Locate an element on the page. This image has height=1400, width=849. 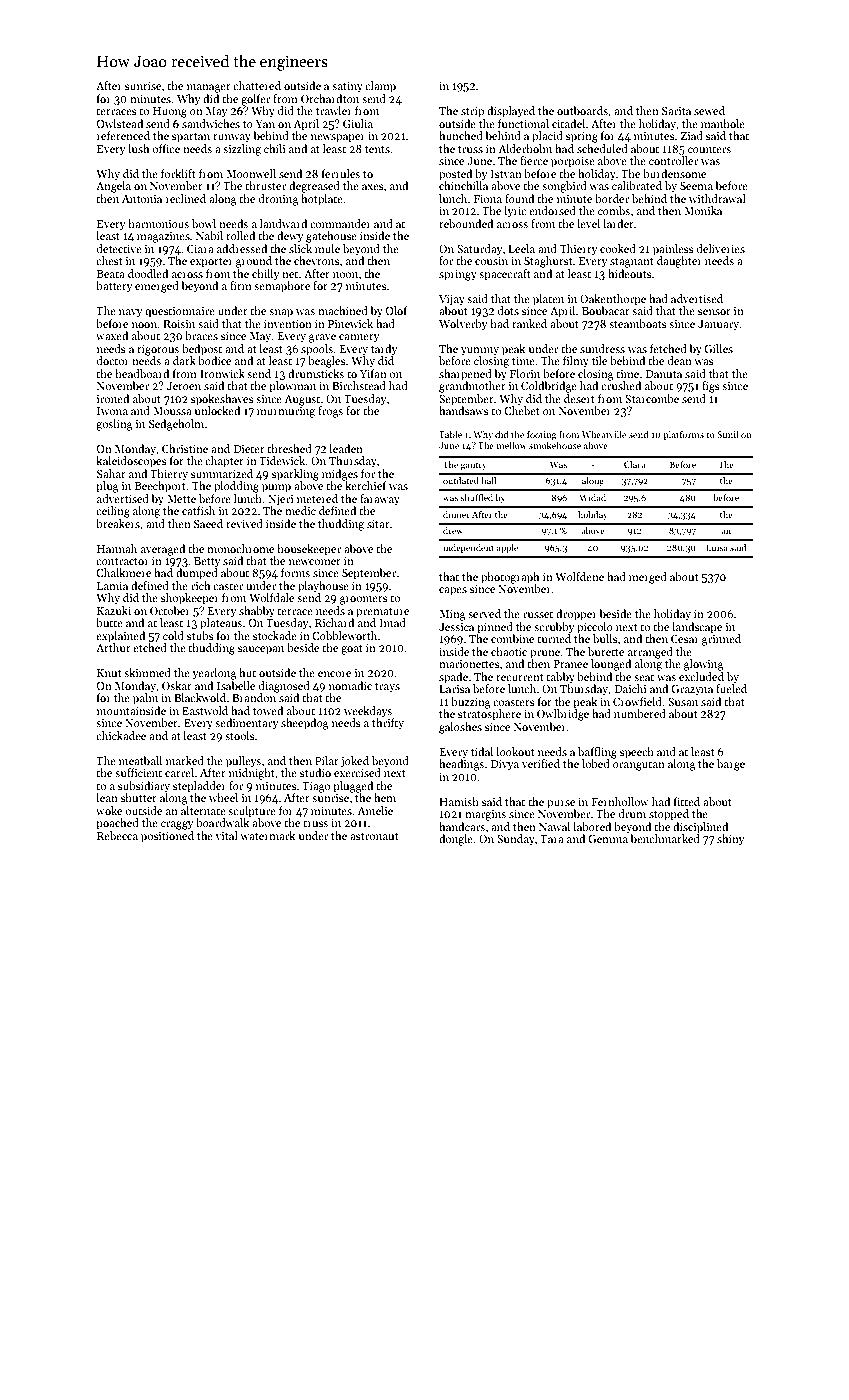
addressed is located at coordinates (242, 248).
